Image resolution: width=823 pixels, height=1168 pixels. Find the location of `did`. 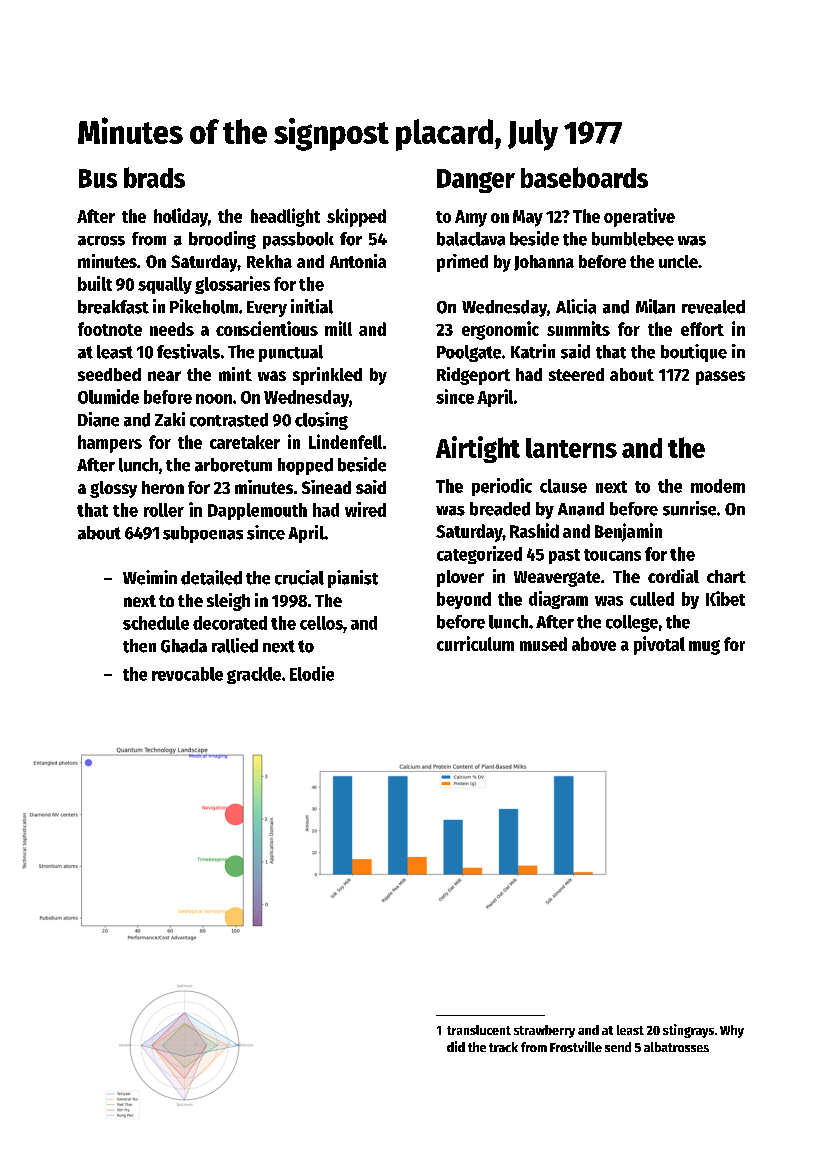

did is located at coordinates (456, 1046).
